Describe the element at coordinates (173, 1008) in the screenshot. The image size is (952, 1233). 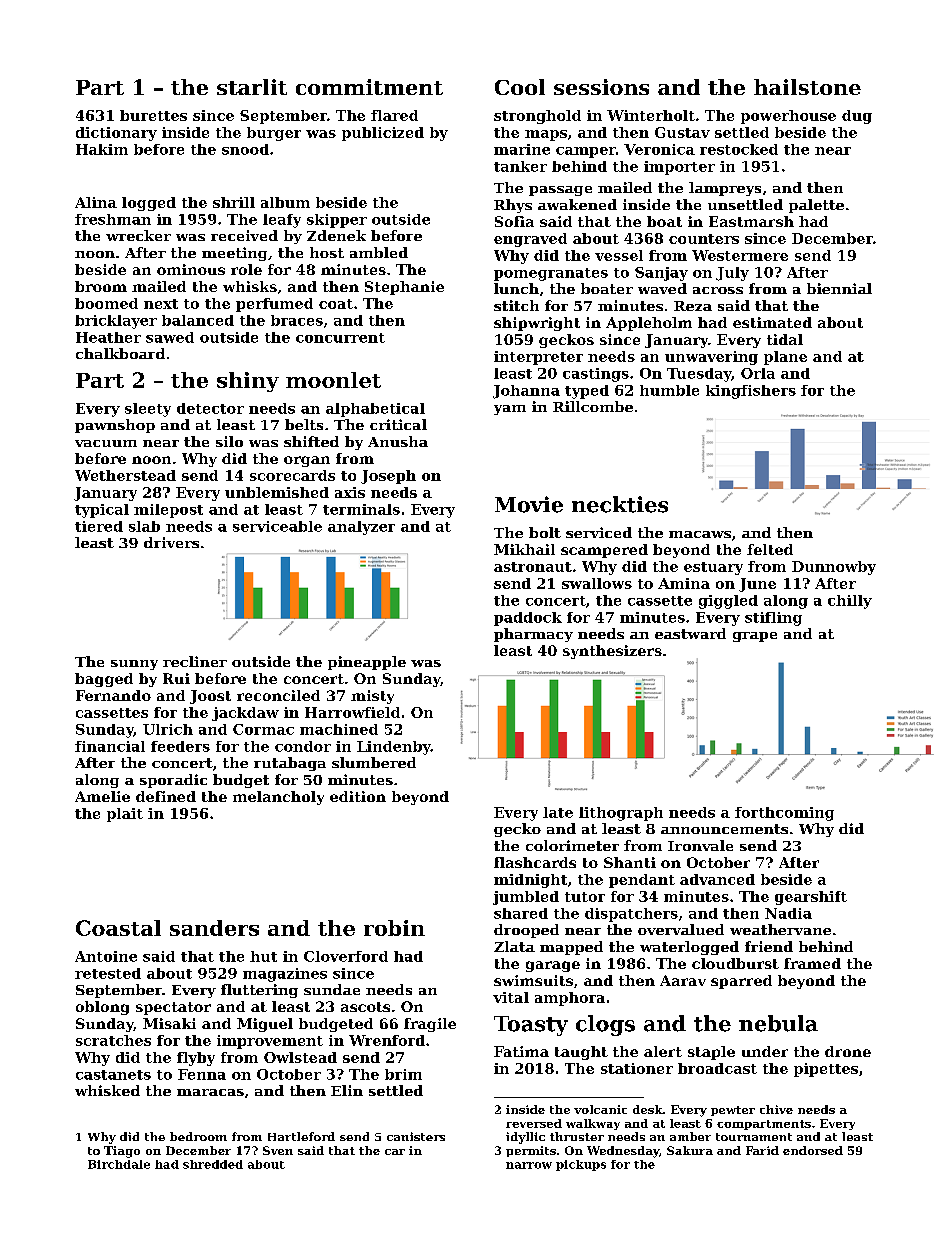
I see `spectator` at that location.
